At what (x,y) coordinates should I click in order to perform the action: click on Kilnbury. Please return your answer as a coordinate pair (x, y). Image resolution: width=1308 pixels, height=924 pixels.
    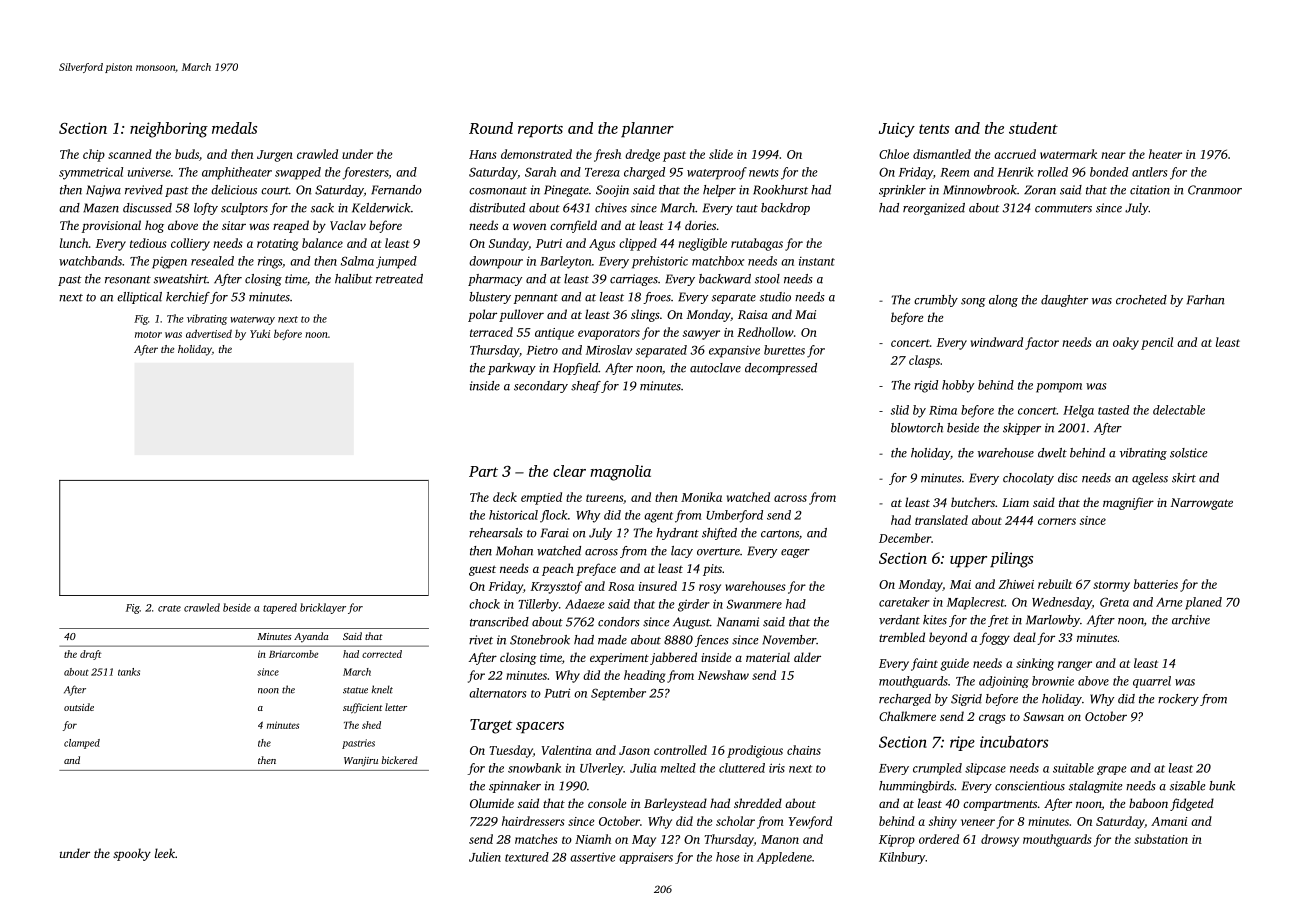
    Looking at the image, I should click on (902, 858).
